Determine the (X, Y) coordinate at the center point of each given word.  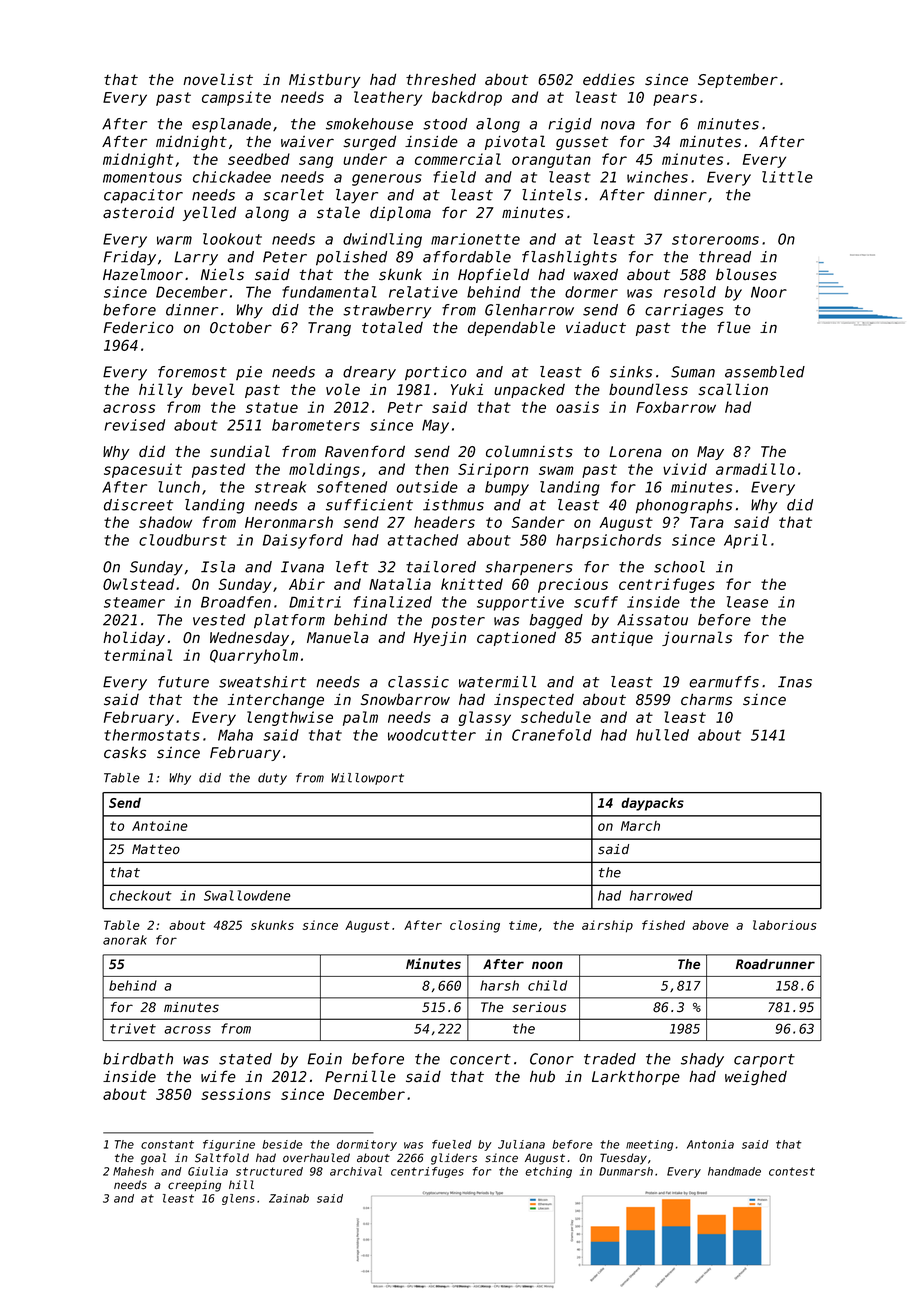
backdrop (467, 98)
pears (675, 100)
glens (238, 1199)
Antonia (710, 1144)
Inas (795, 682)
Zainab (289, 1198)
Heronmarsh (289, 522)
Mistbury (324, 80)
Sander (538, 522)
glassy (485, 718)
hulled (662, 735)
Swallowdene (247, 895)
